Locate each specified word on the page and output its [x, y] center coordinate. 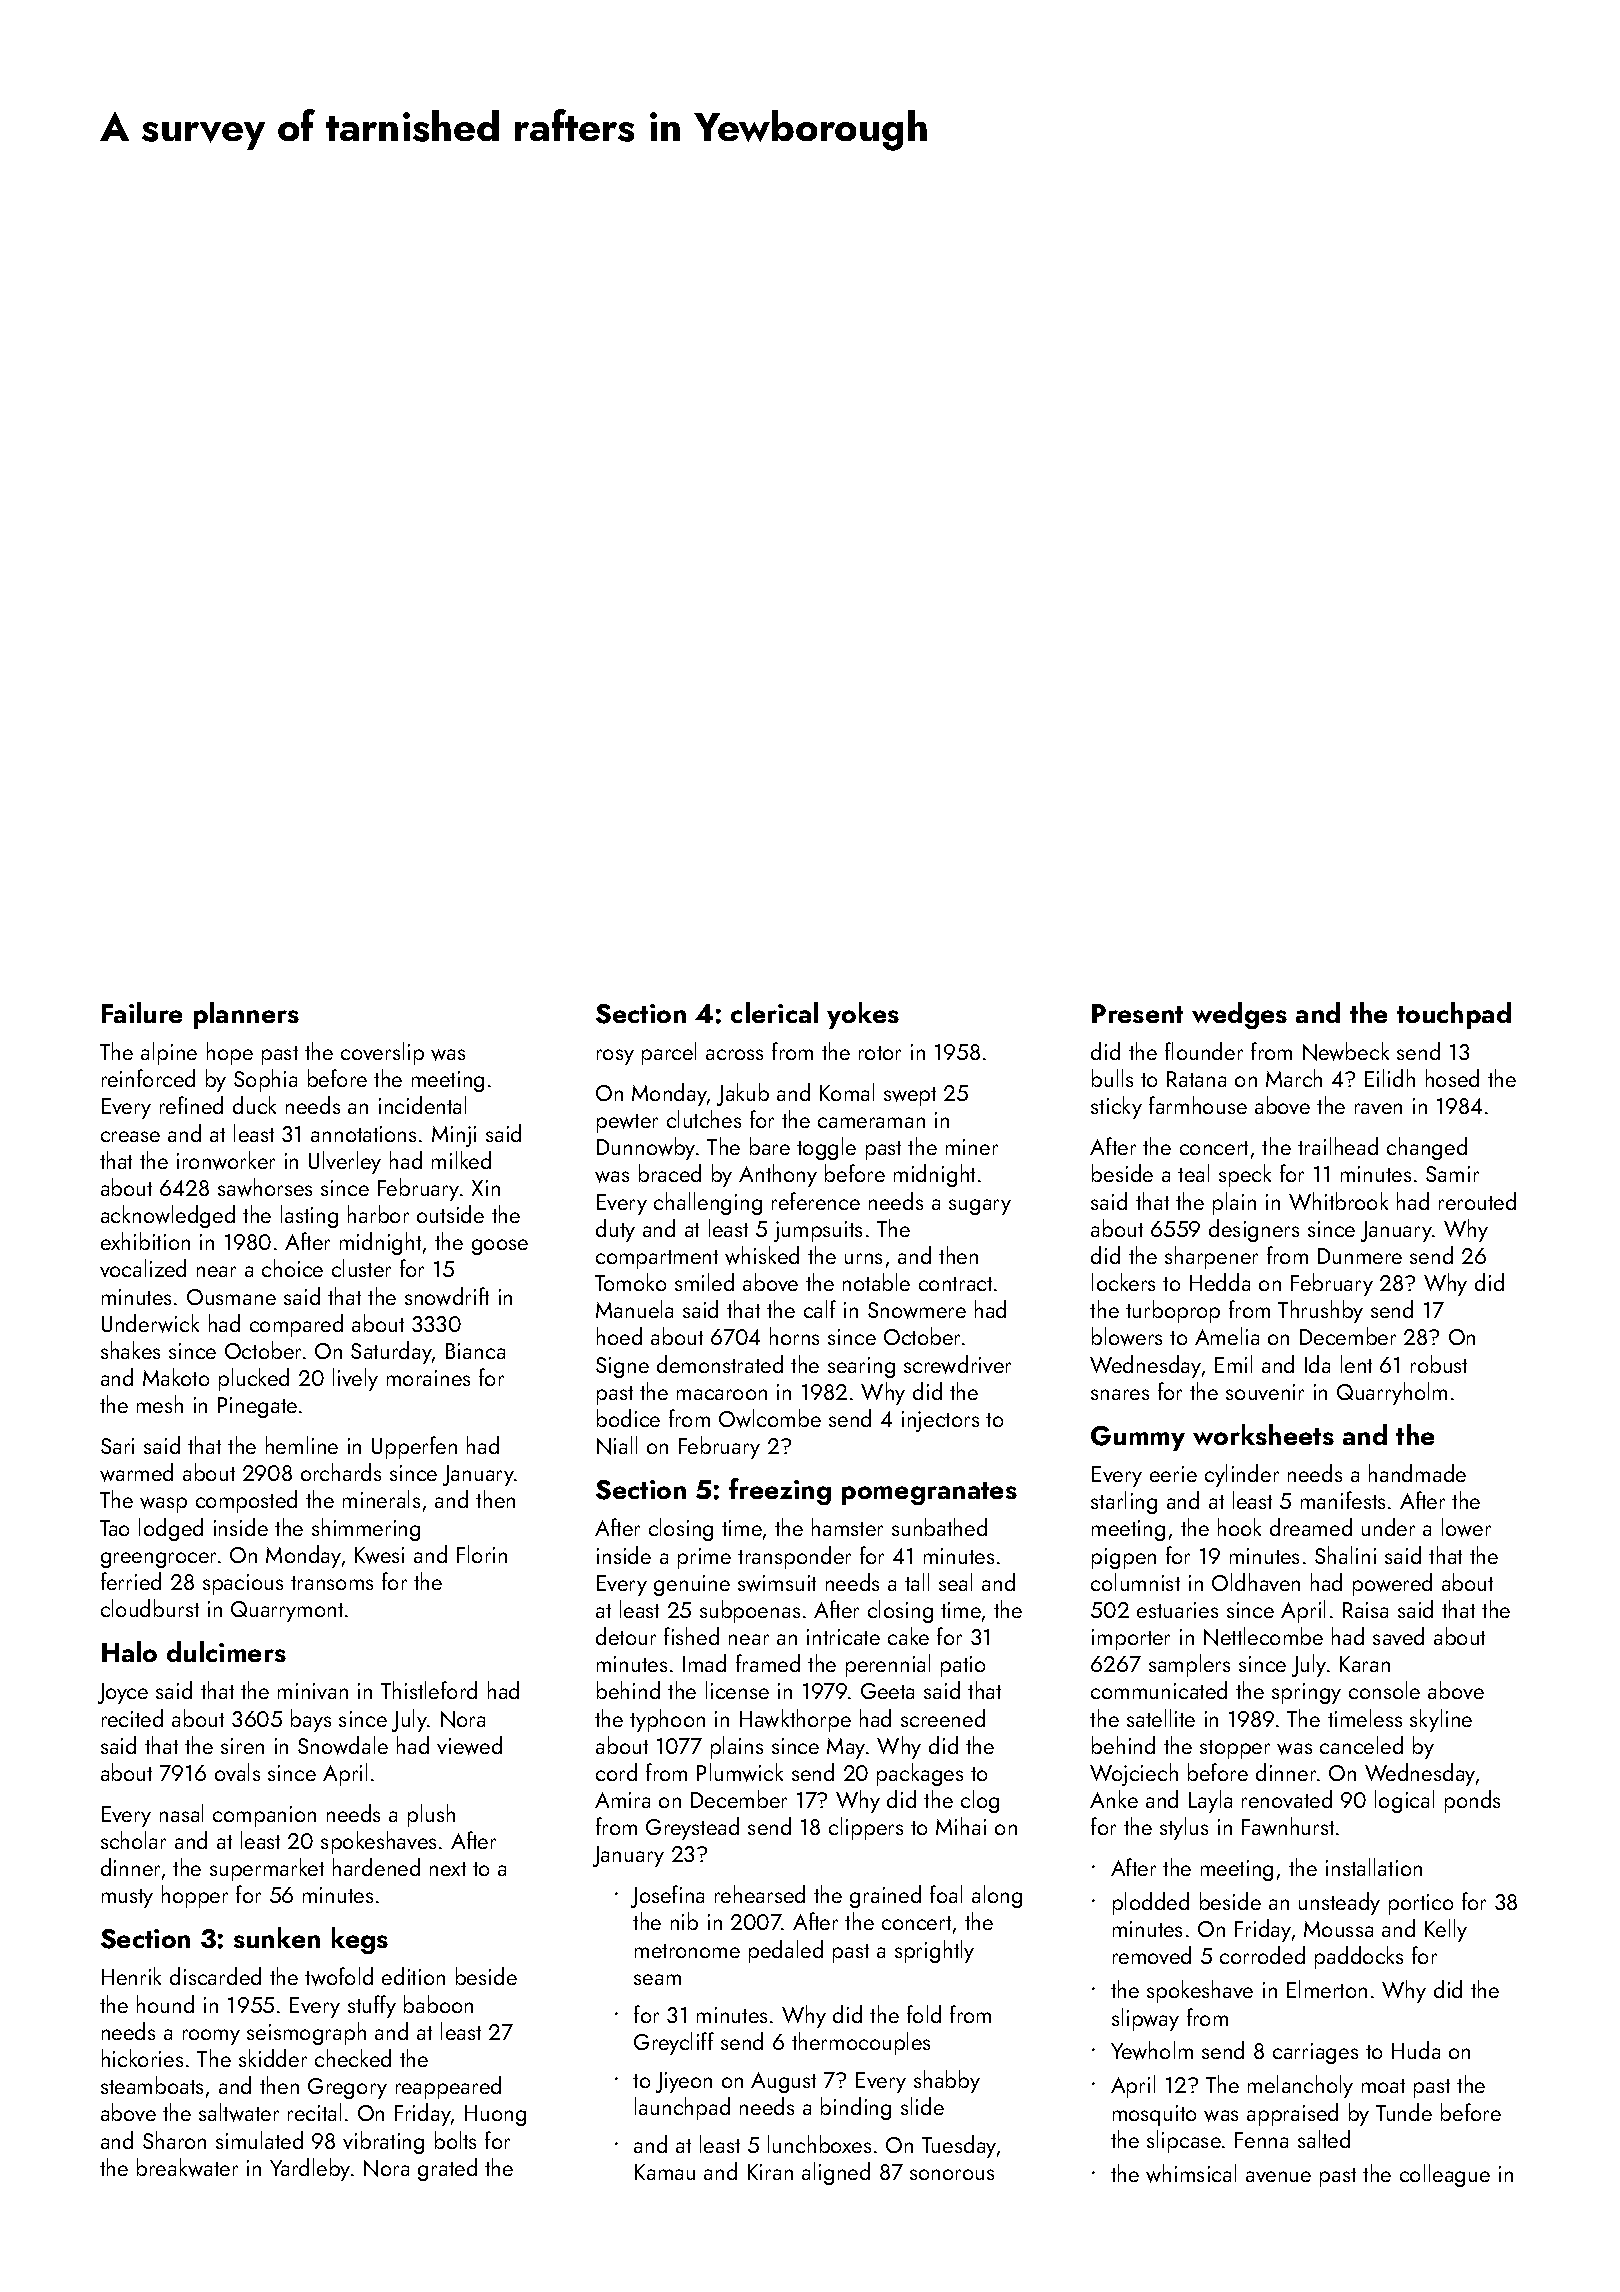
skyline [1441, 1720]
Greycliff [674, 2043]
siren [242, 1746]
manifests [1343, 1500]
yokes [863, 1015]
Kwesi [379, 1555]
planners [246, 1015]
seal [955, 1582]
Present [1137, 1013]
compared [296, 1325]
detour [626, 1636]
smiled [704, 1282]
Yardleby [310, 2169]
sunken [277, 1937]
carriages [1315, 2053]
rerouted [1477, 1201]
